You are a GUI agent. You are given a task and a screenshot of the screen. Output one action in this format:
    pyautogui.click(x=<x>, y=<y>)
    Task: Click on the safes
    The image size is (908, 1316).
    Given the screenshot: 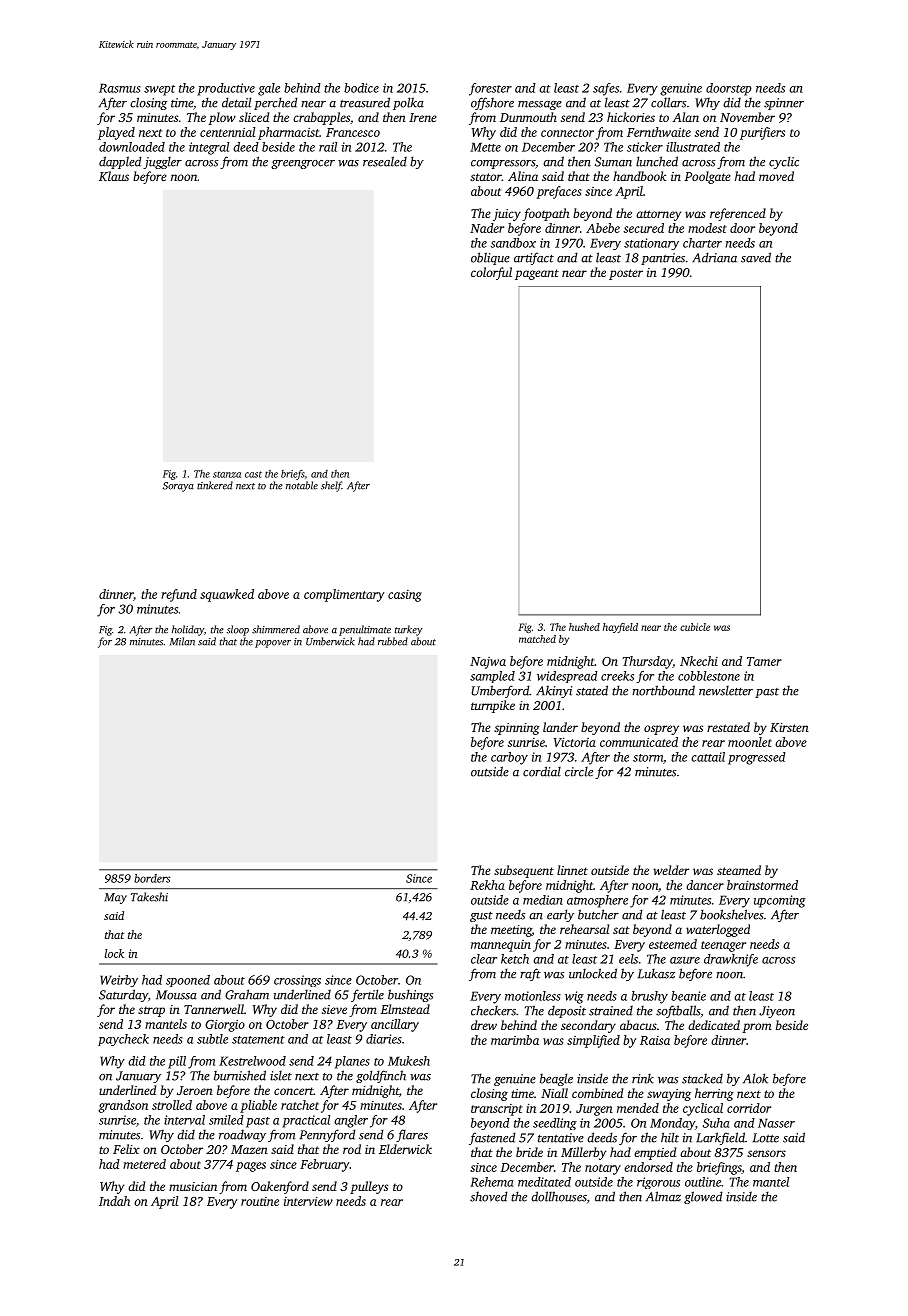 What is the action you would take?
    pyautogui.click(x=606, y=89)
